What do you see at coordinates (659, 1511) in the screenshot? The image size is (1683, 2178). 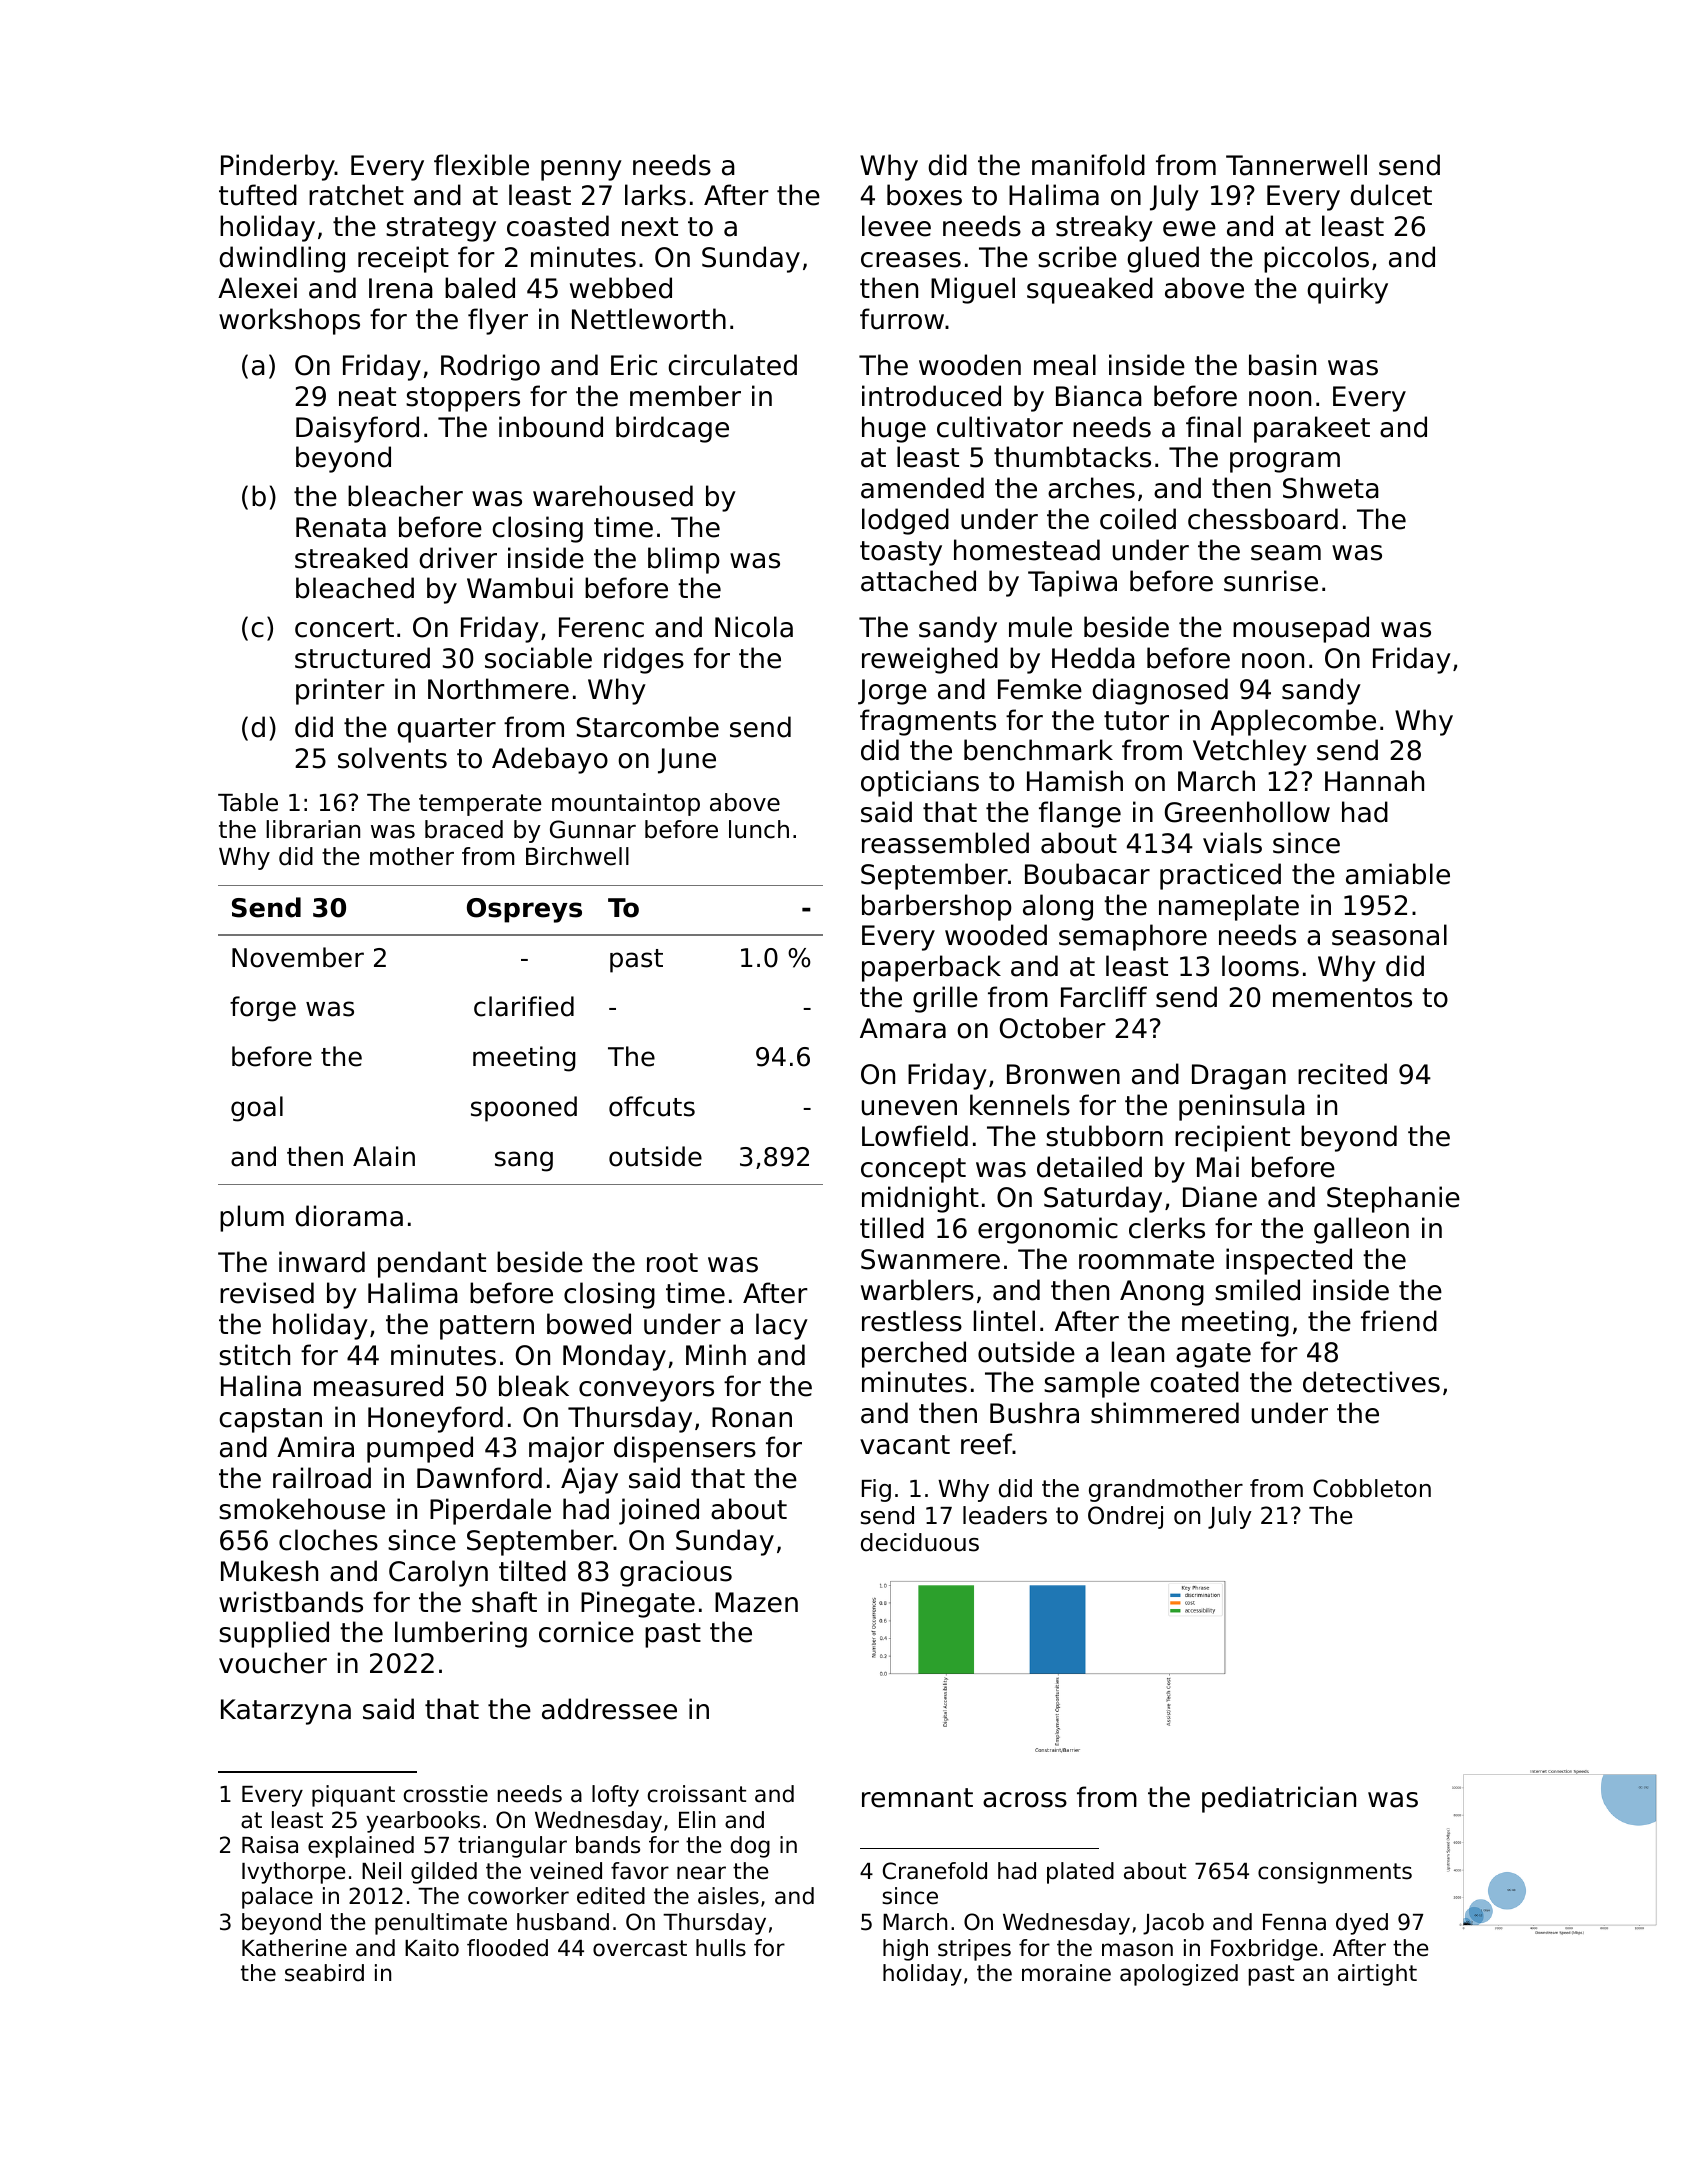 I see `joined` at bounding box center [659, 1511].
